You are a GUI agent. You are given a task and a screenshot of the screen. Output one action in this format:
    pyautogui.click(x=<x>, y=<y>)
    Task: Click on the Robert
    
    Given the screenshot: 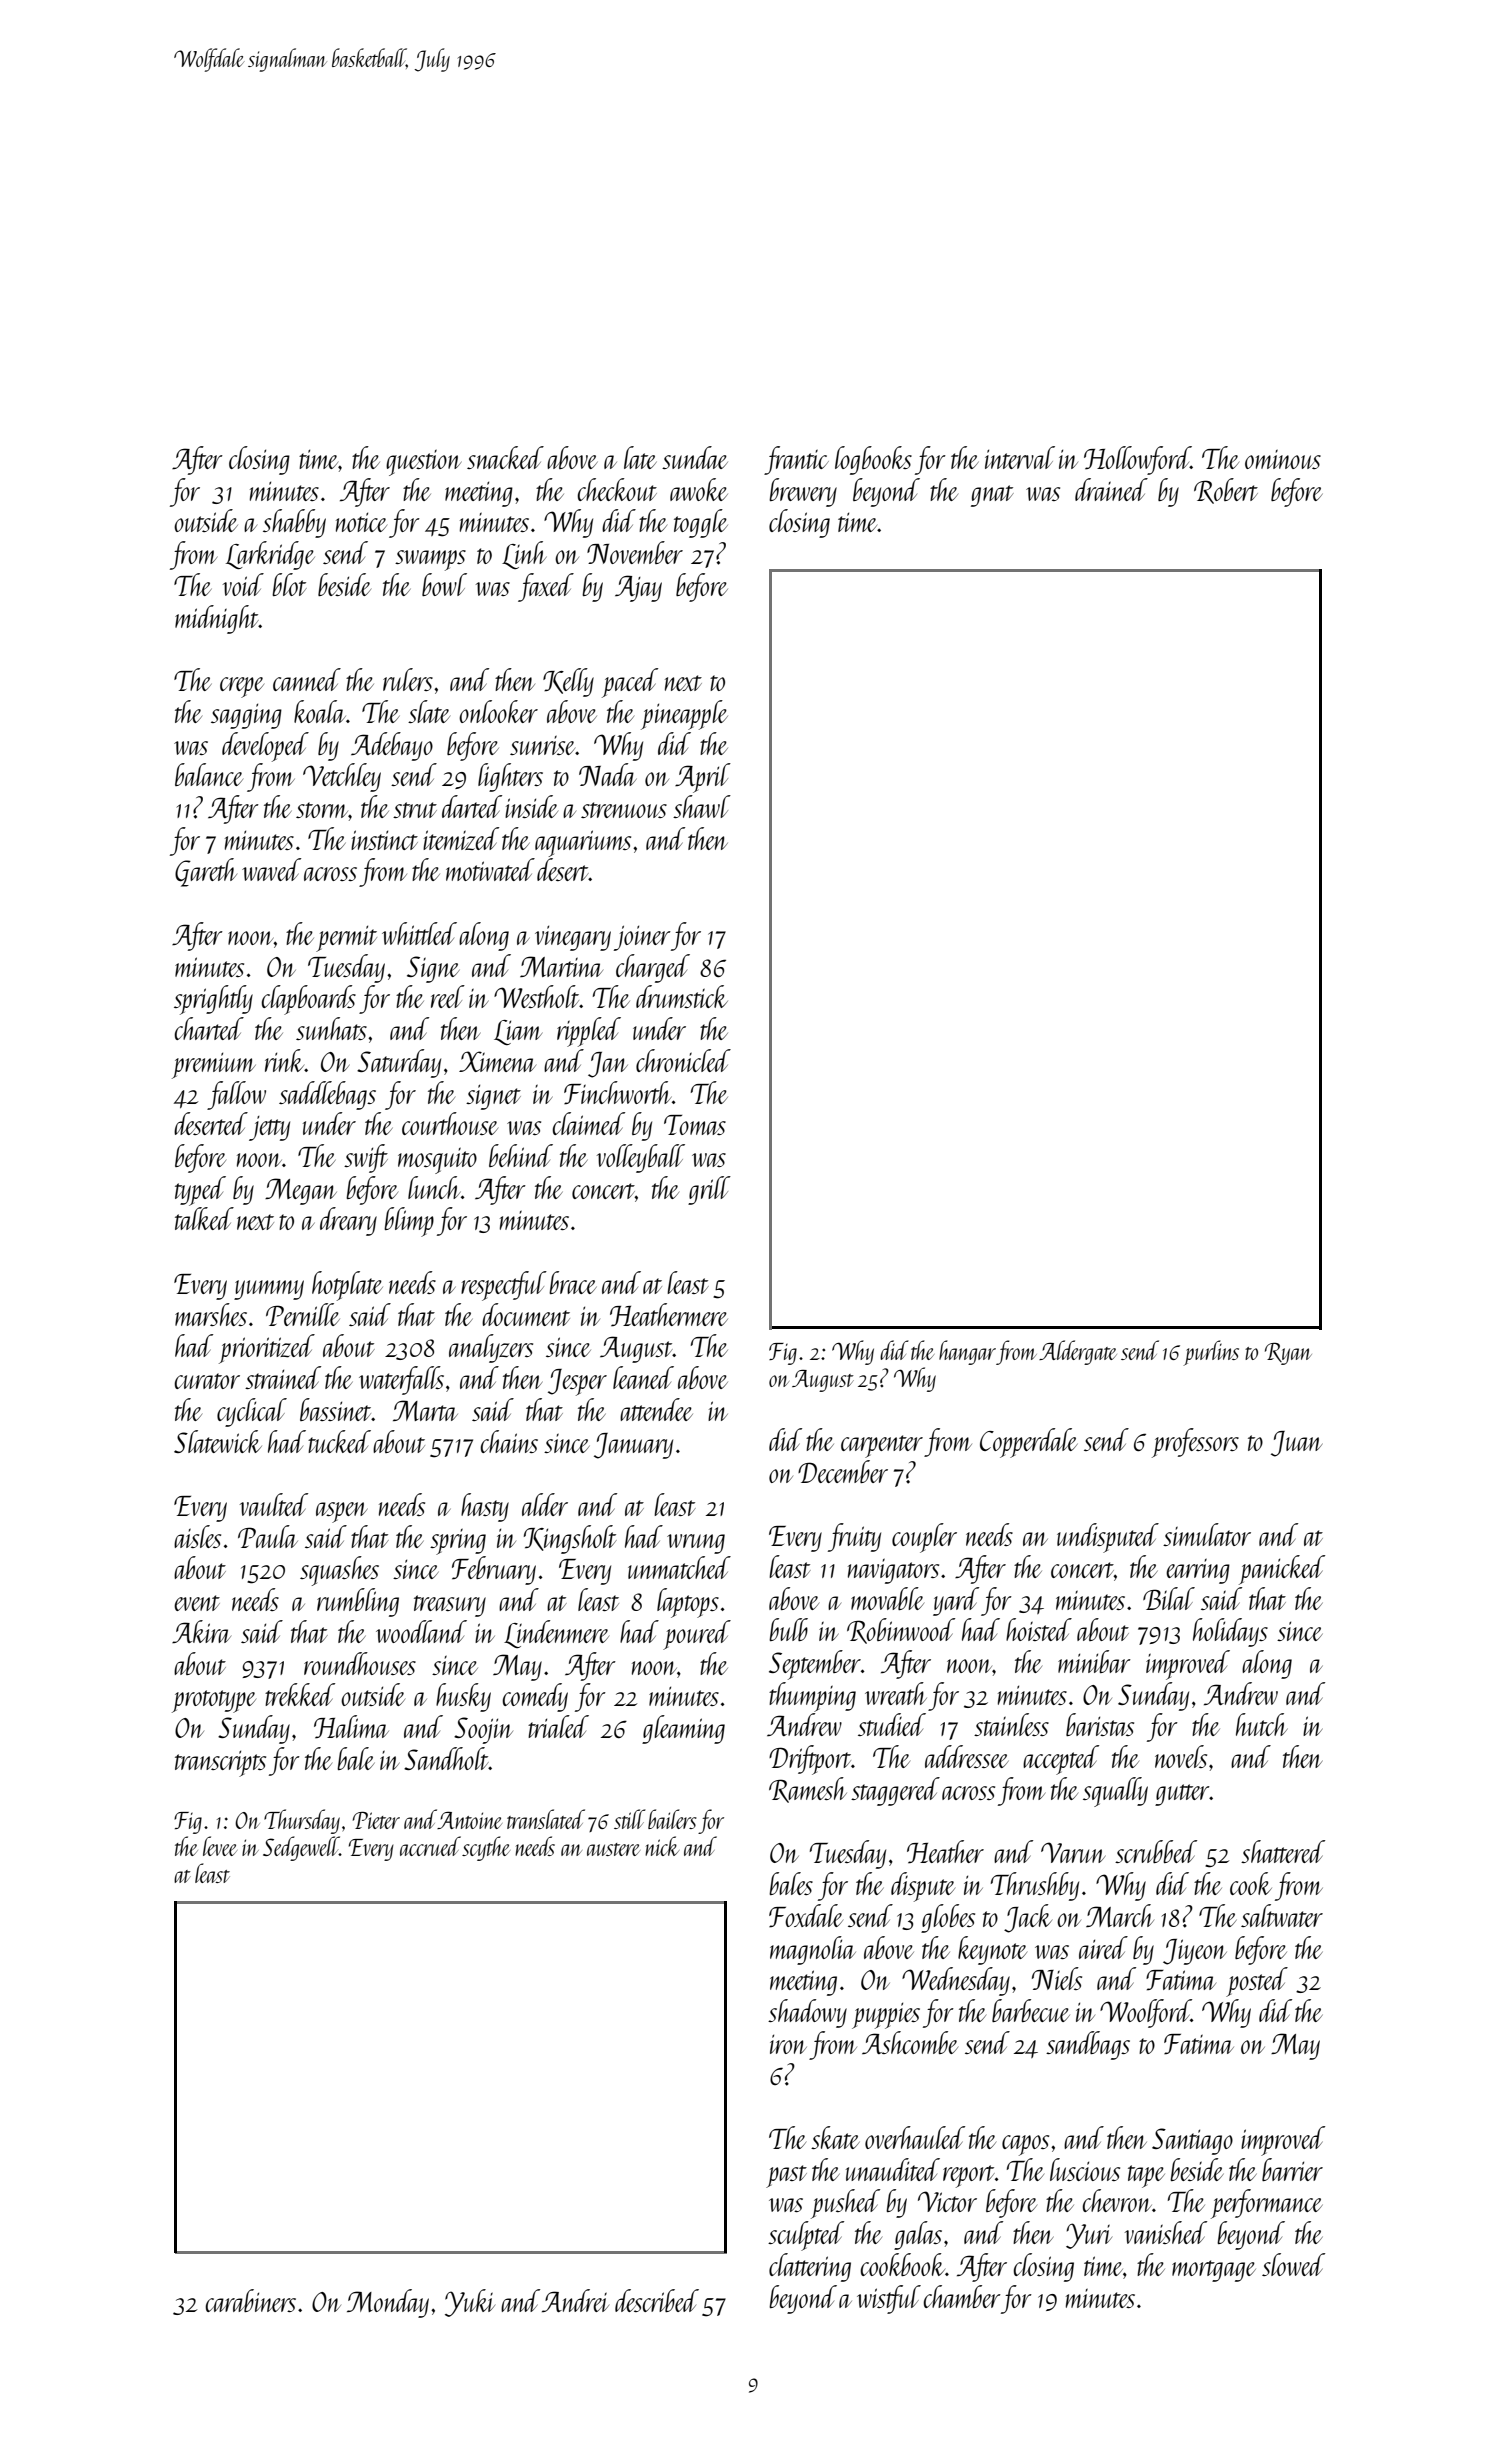 What is the action you would take?
    pyautogui.click(x=1226, y=491)
